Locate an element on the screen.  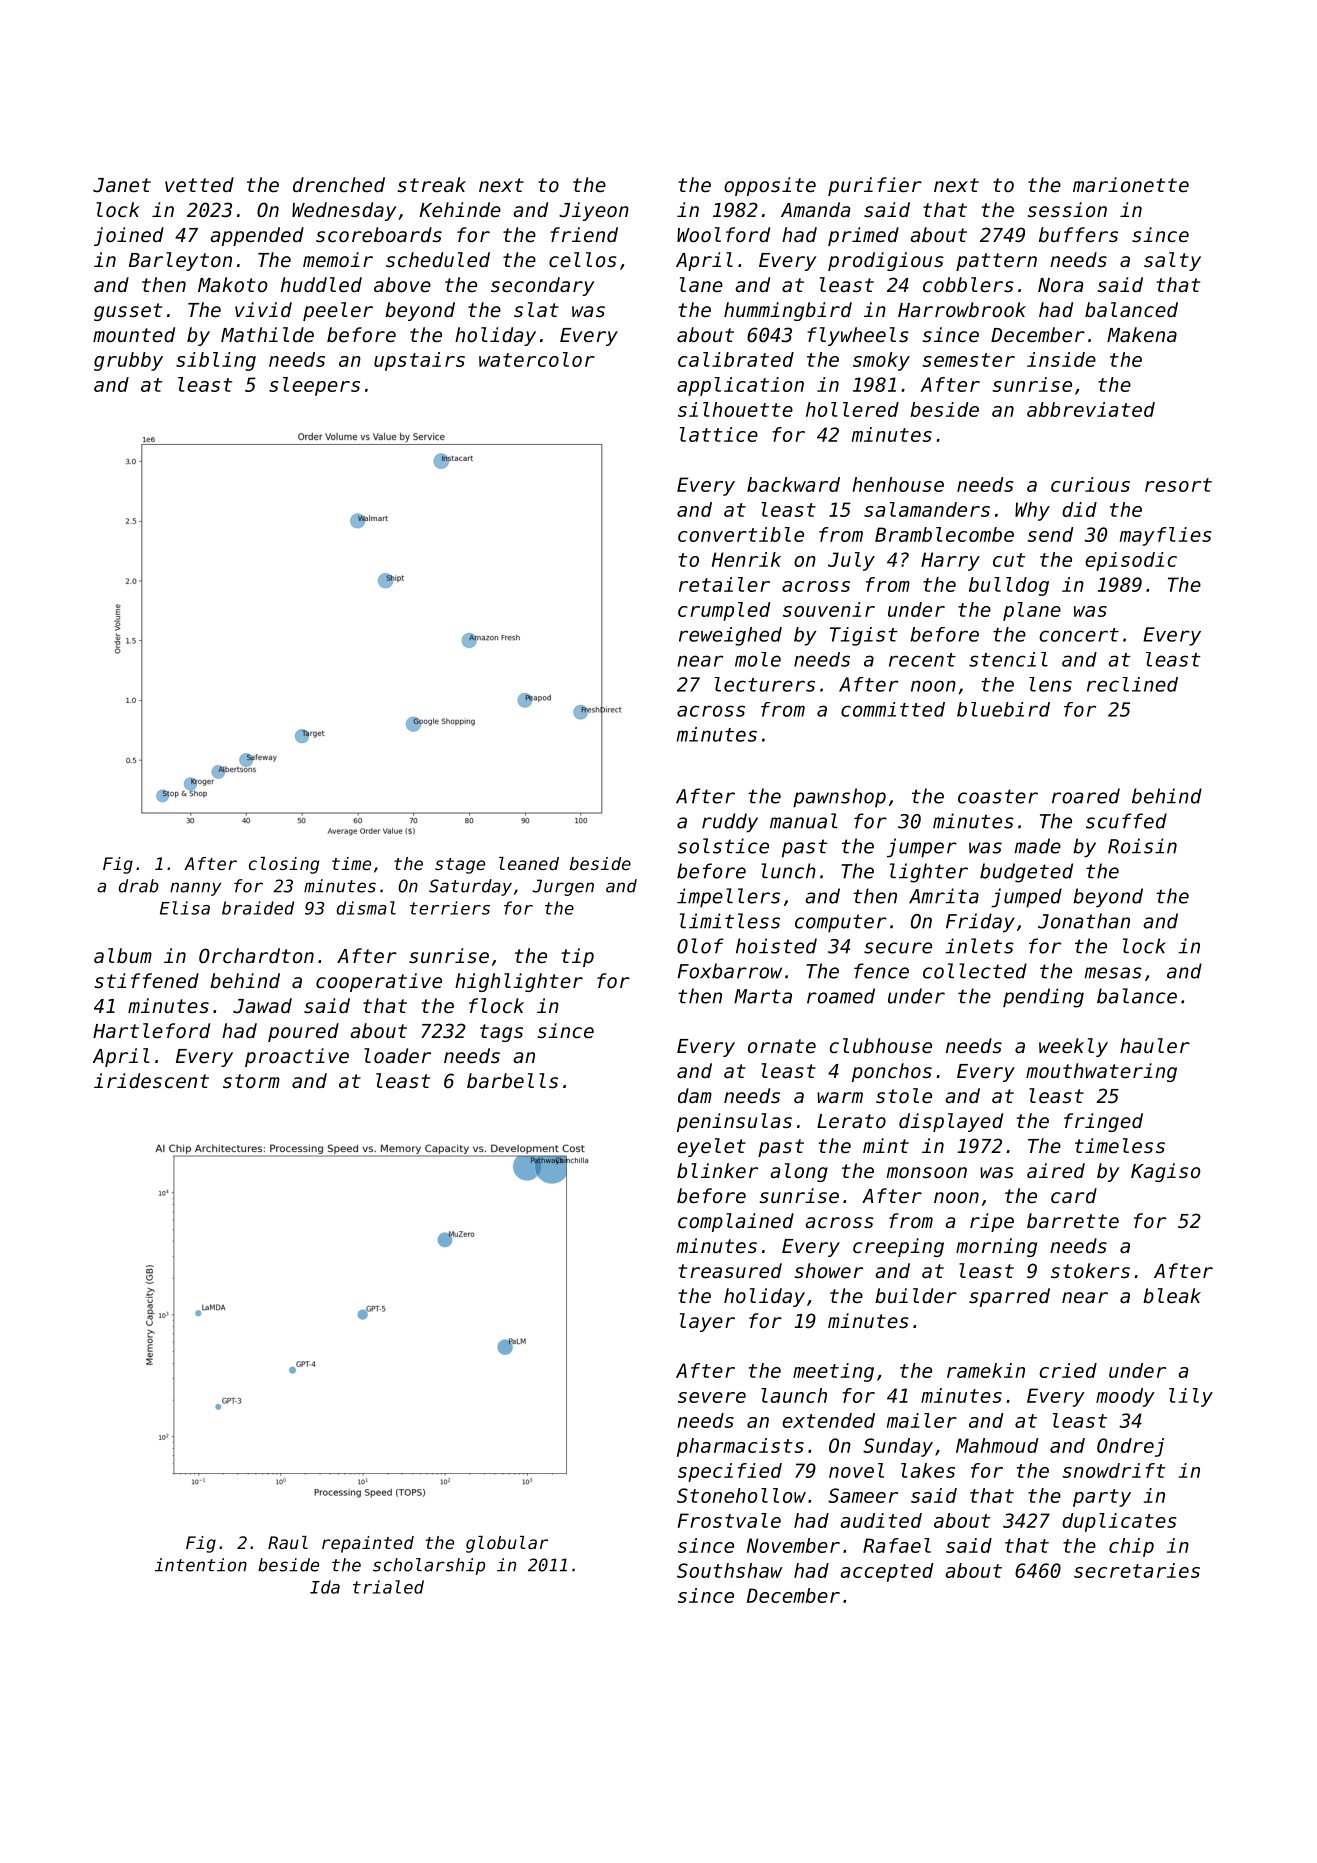
nanny is located at coordinates (195, 889).
